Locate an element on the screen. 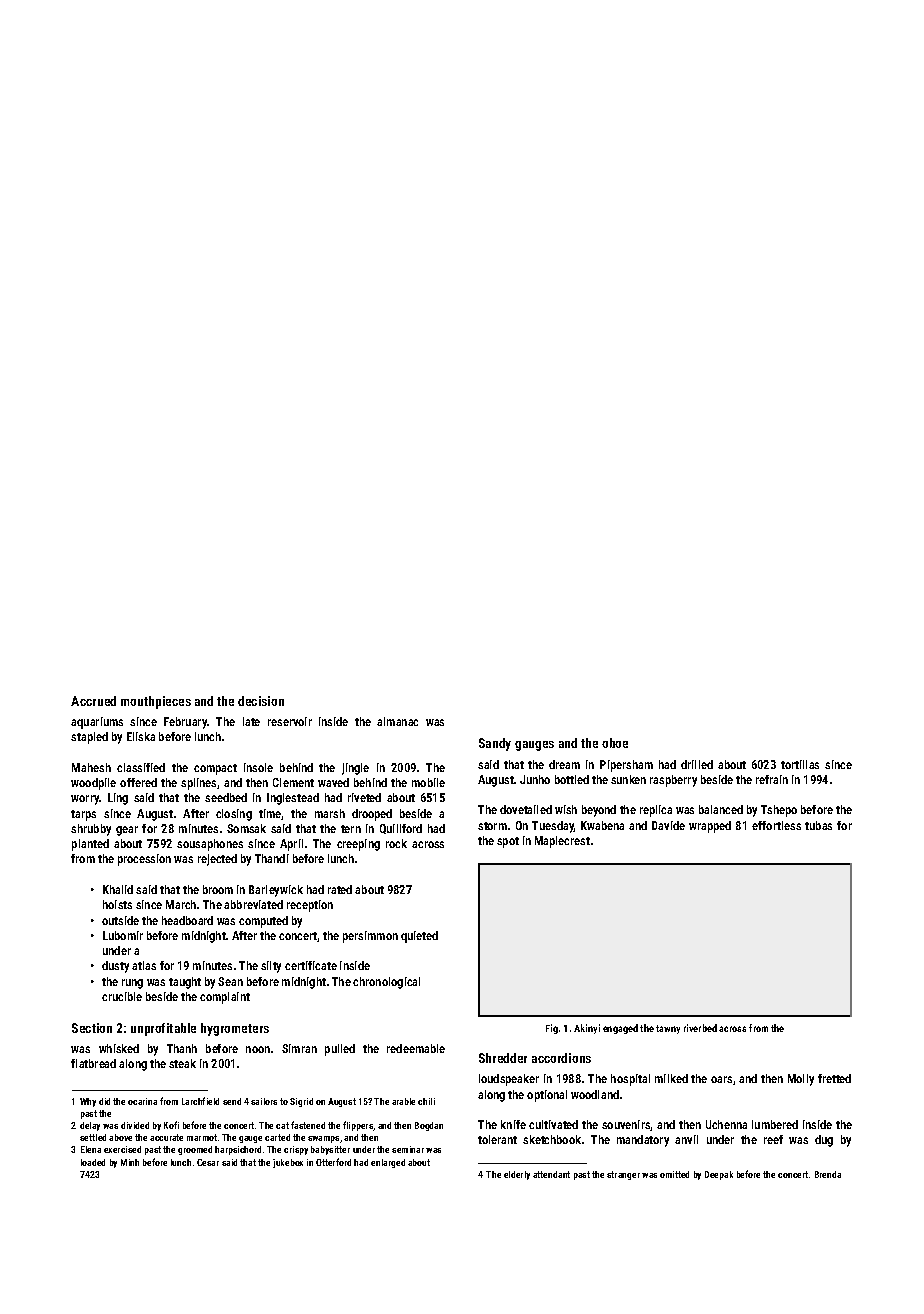 The height and width of the screenshot is (1314, 924). mouthpieces is located at coordinates (156, 702).
